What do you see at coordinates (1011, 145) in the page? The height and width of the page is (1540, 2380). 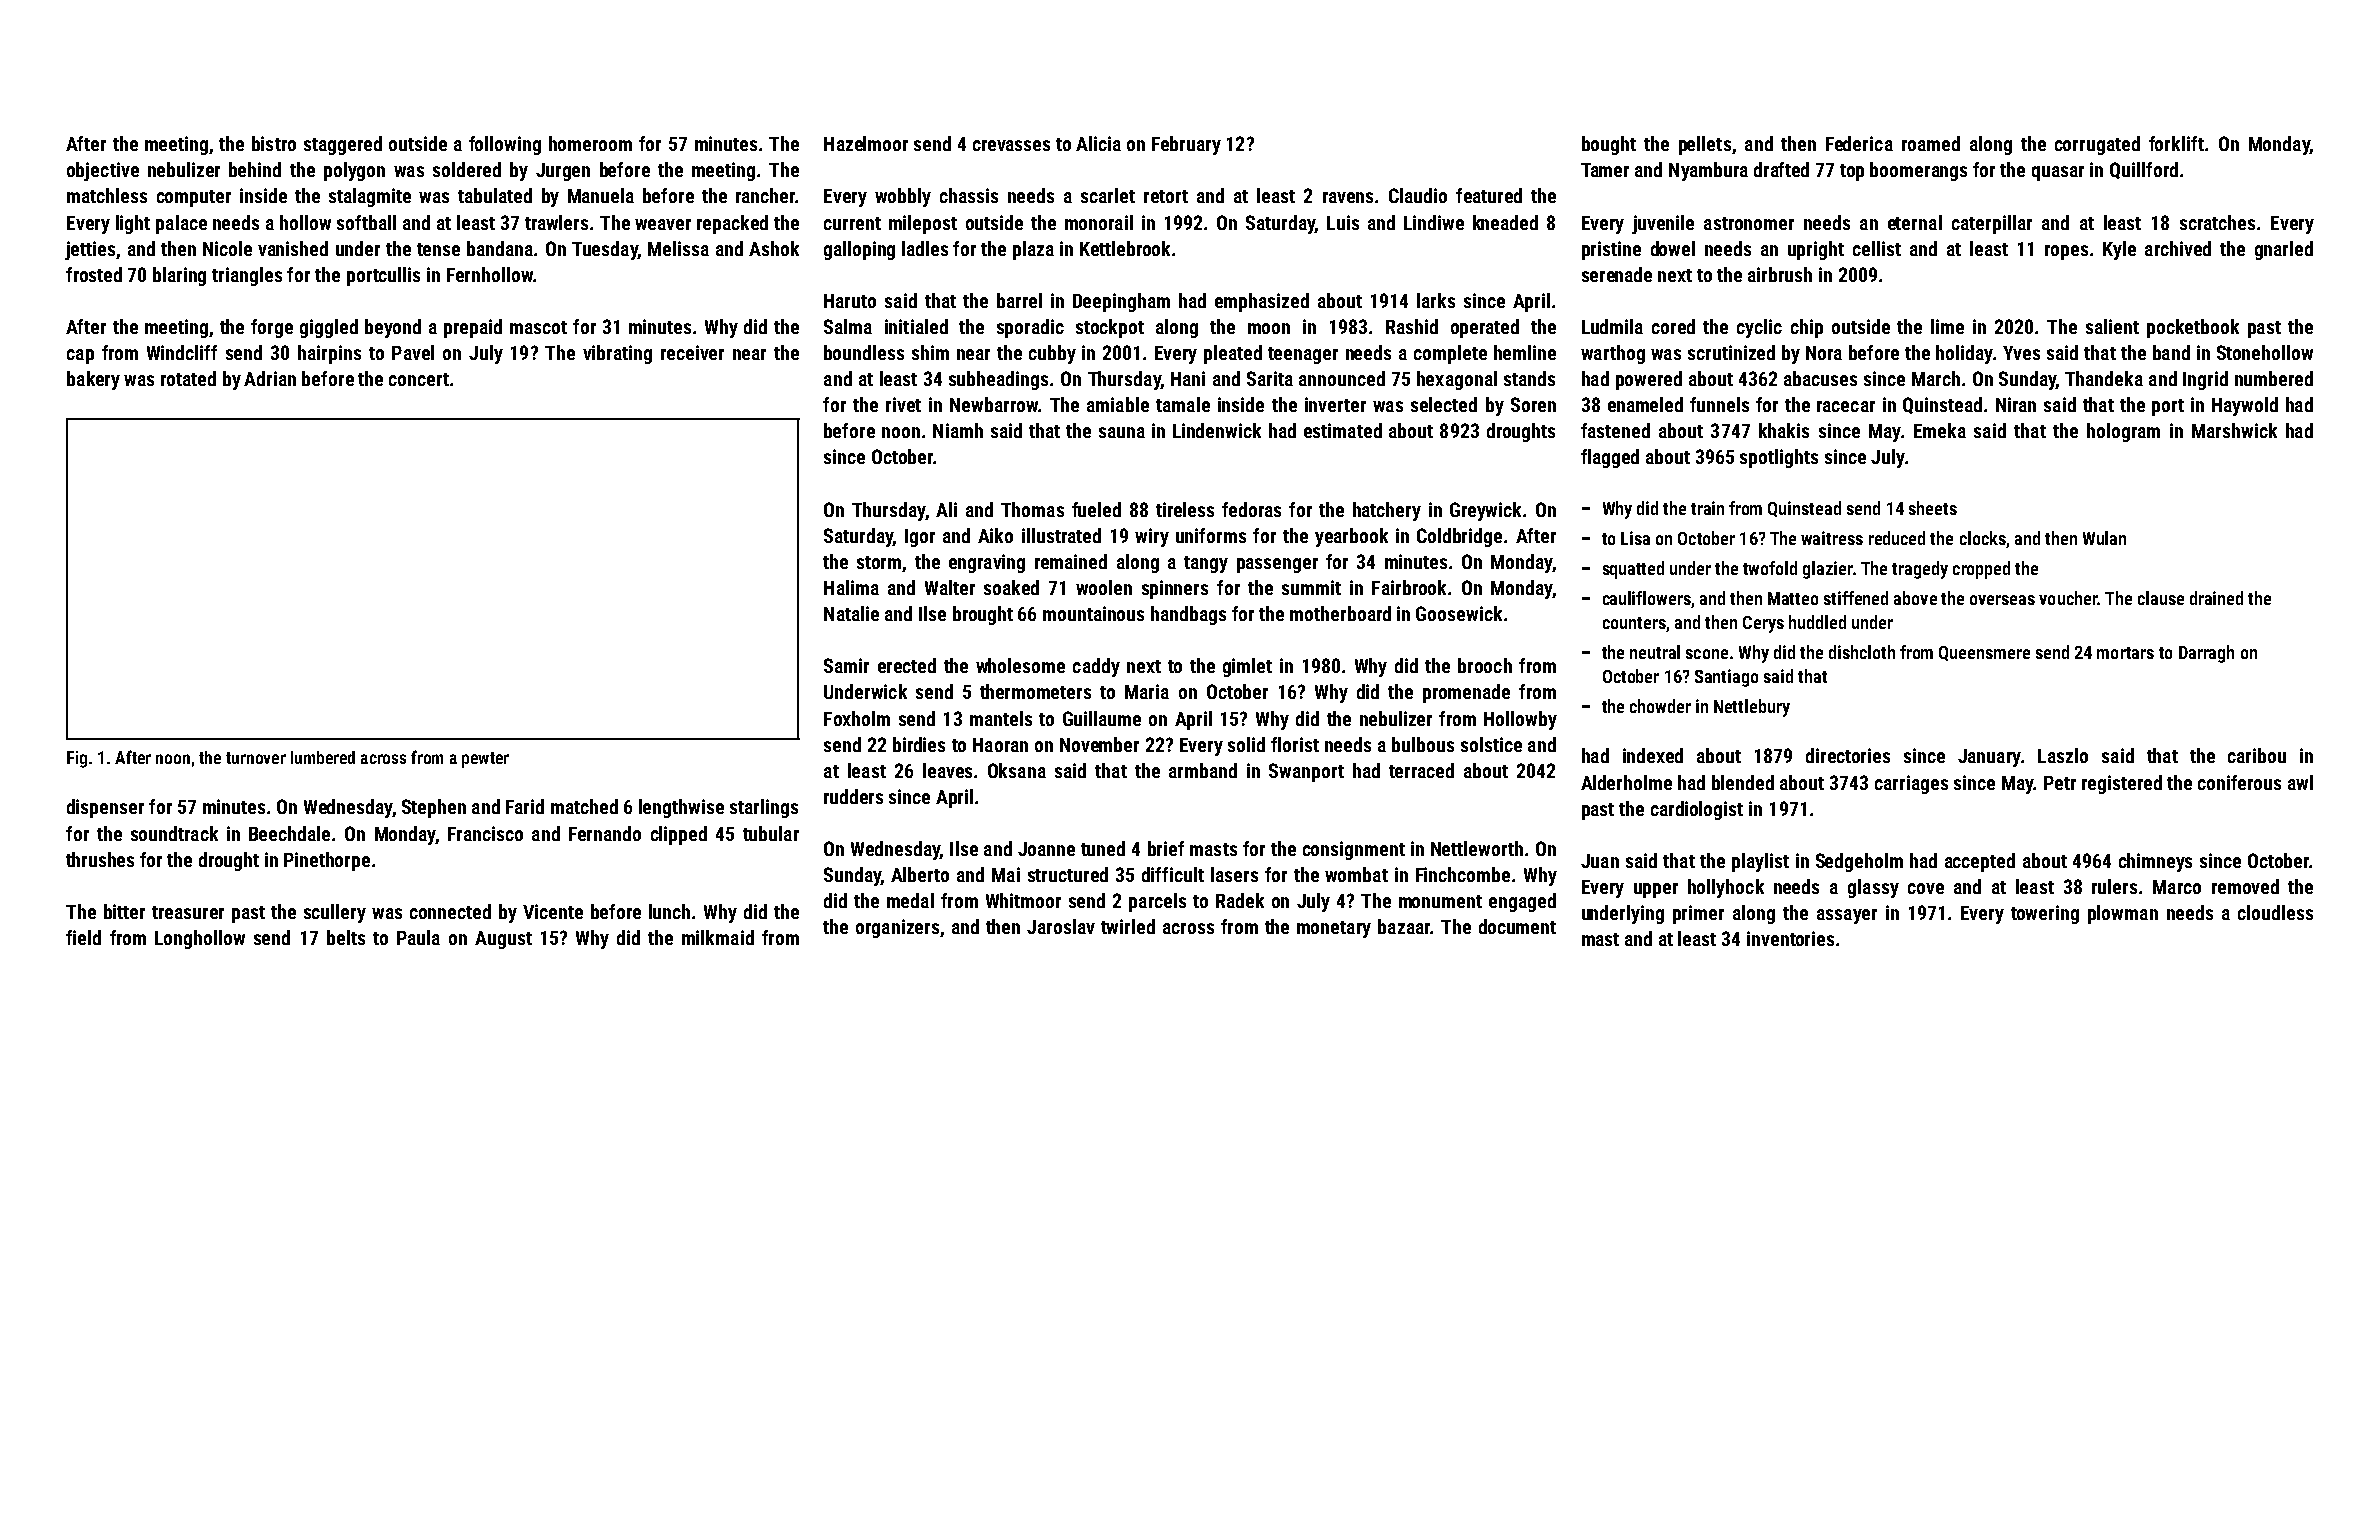 I see `crevasses` at bounding box center [1011, 145].
